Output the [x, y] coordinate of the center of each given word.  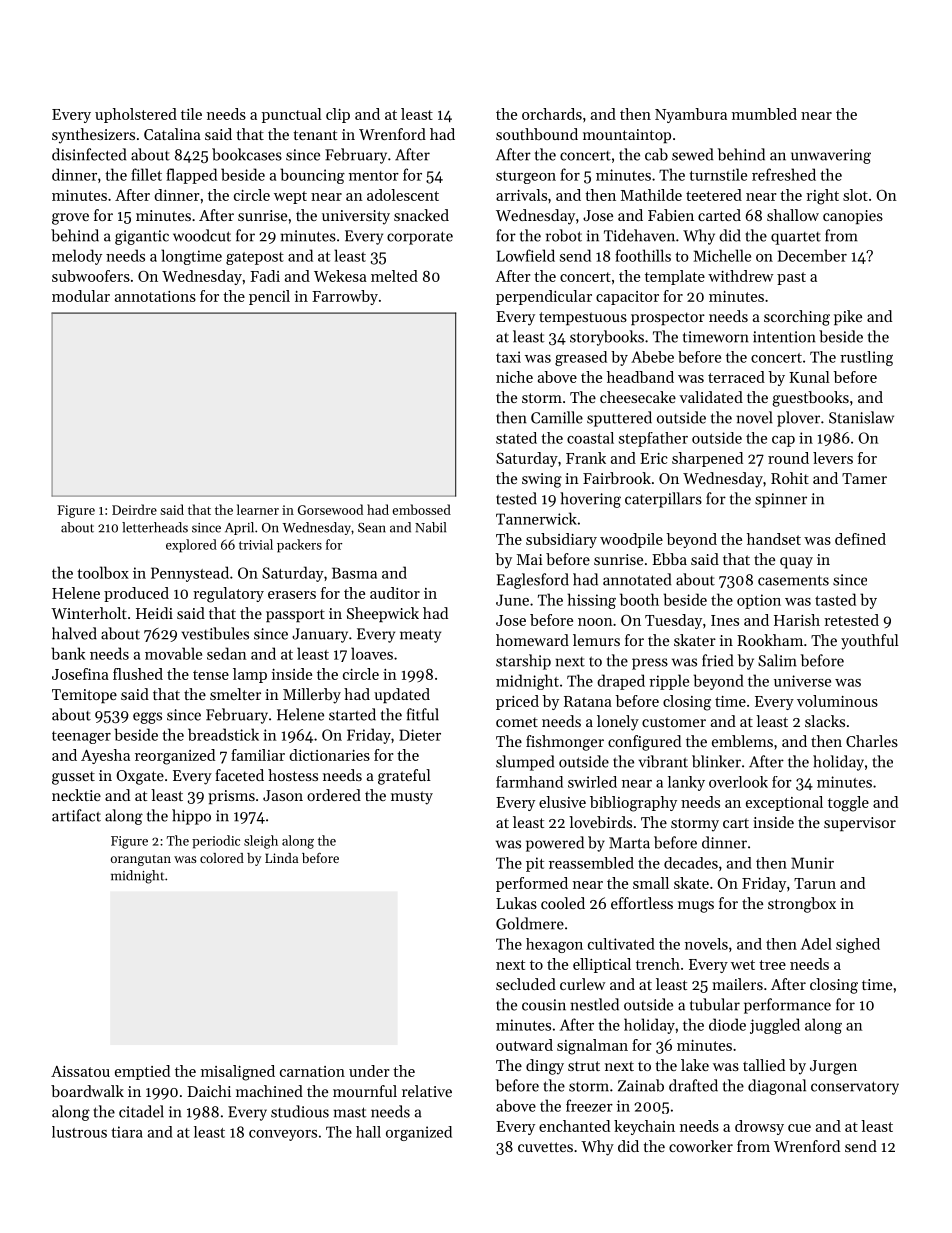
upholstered [136, 115]
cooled [563, 903]
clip [338, 115]
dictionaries [329, 755]
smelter [235, 694]
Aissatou [80, 1071]
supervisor [860, 824]
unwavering [831, 156]
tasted [835, 599]
